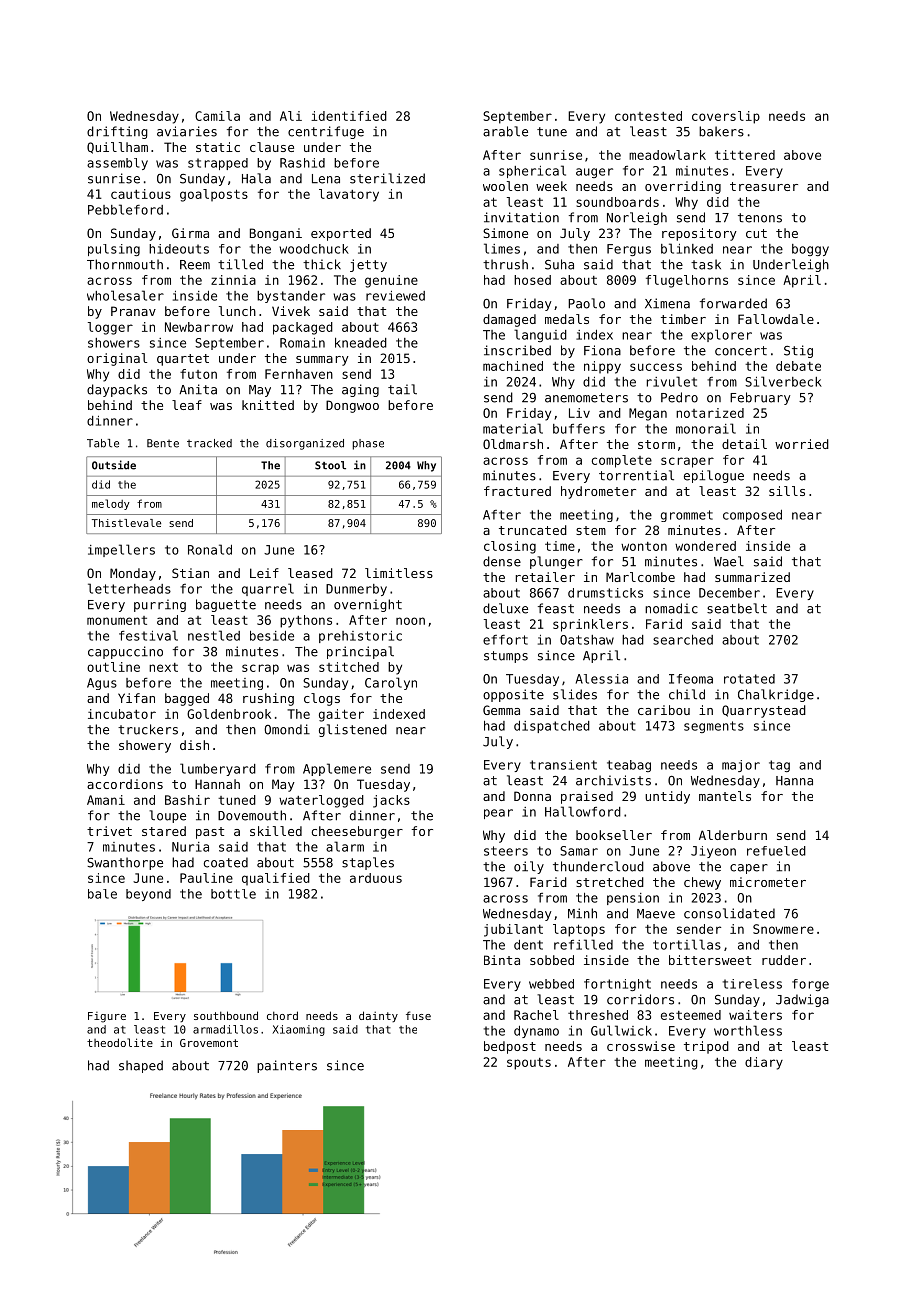 The image size is (924, 1308). What do you see at coordinates (125, 295) in the screenshot?
I see `wholesaler` at bounding box center [125, 295].
